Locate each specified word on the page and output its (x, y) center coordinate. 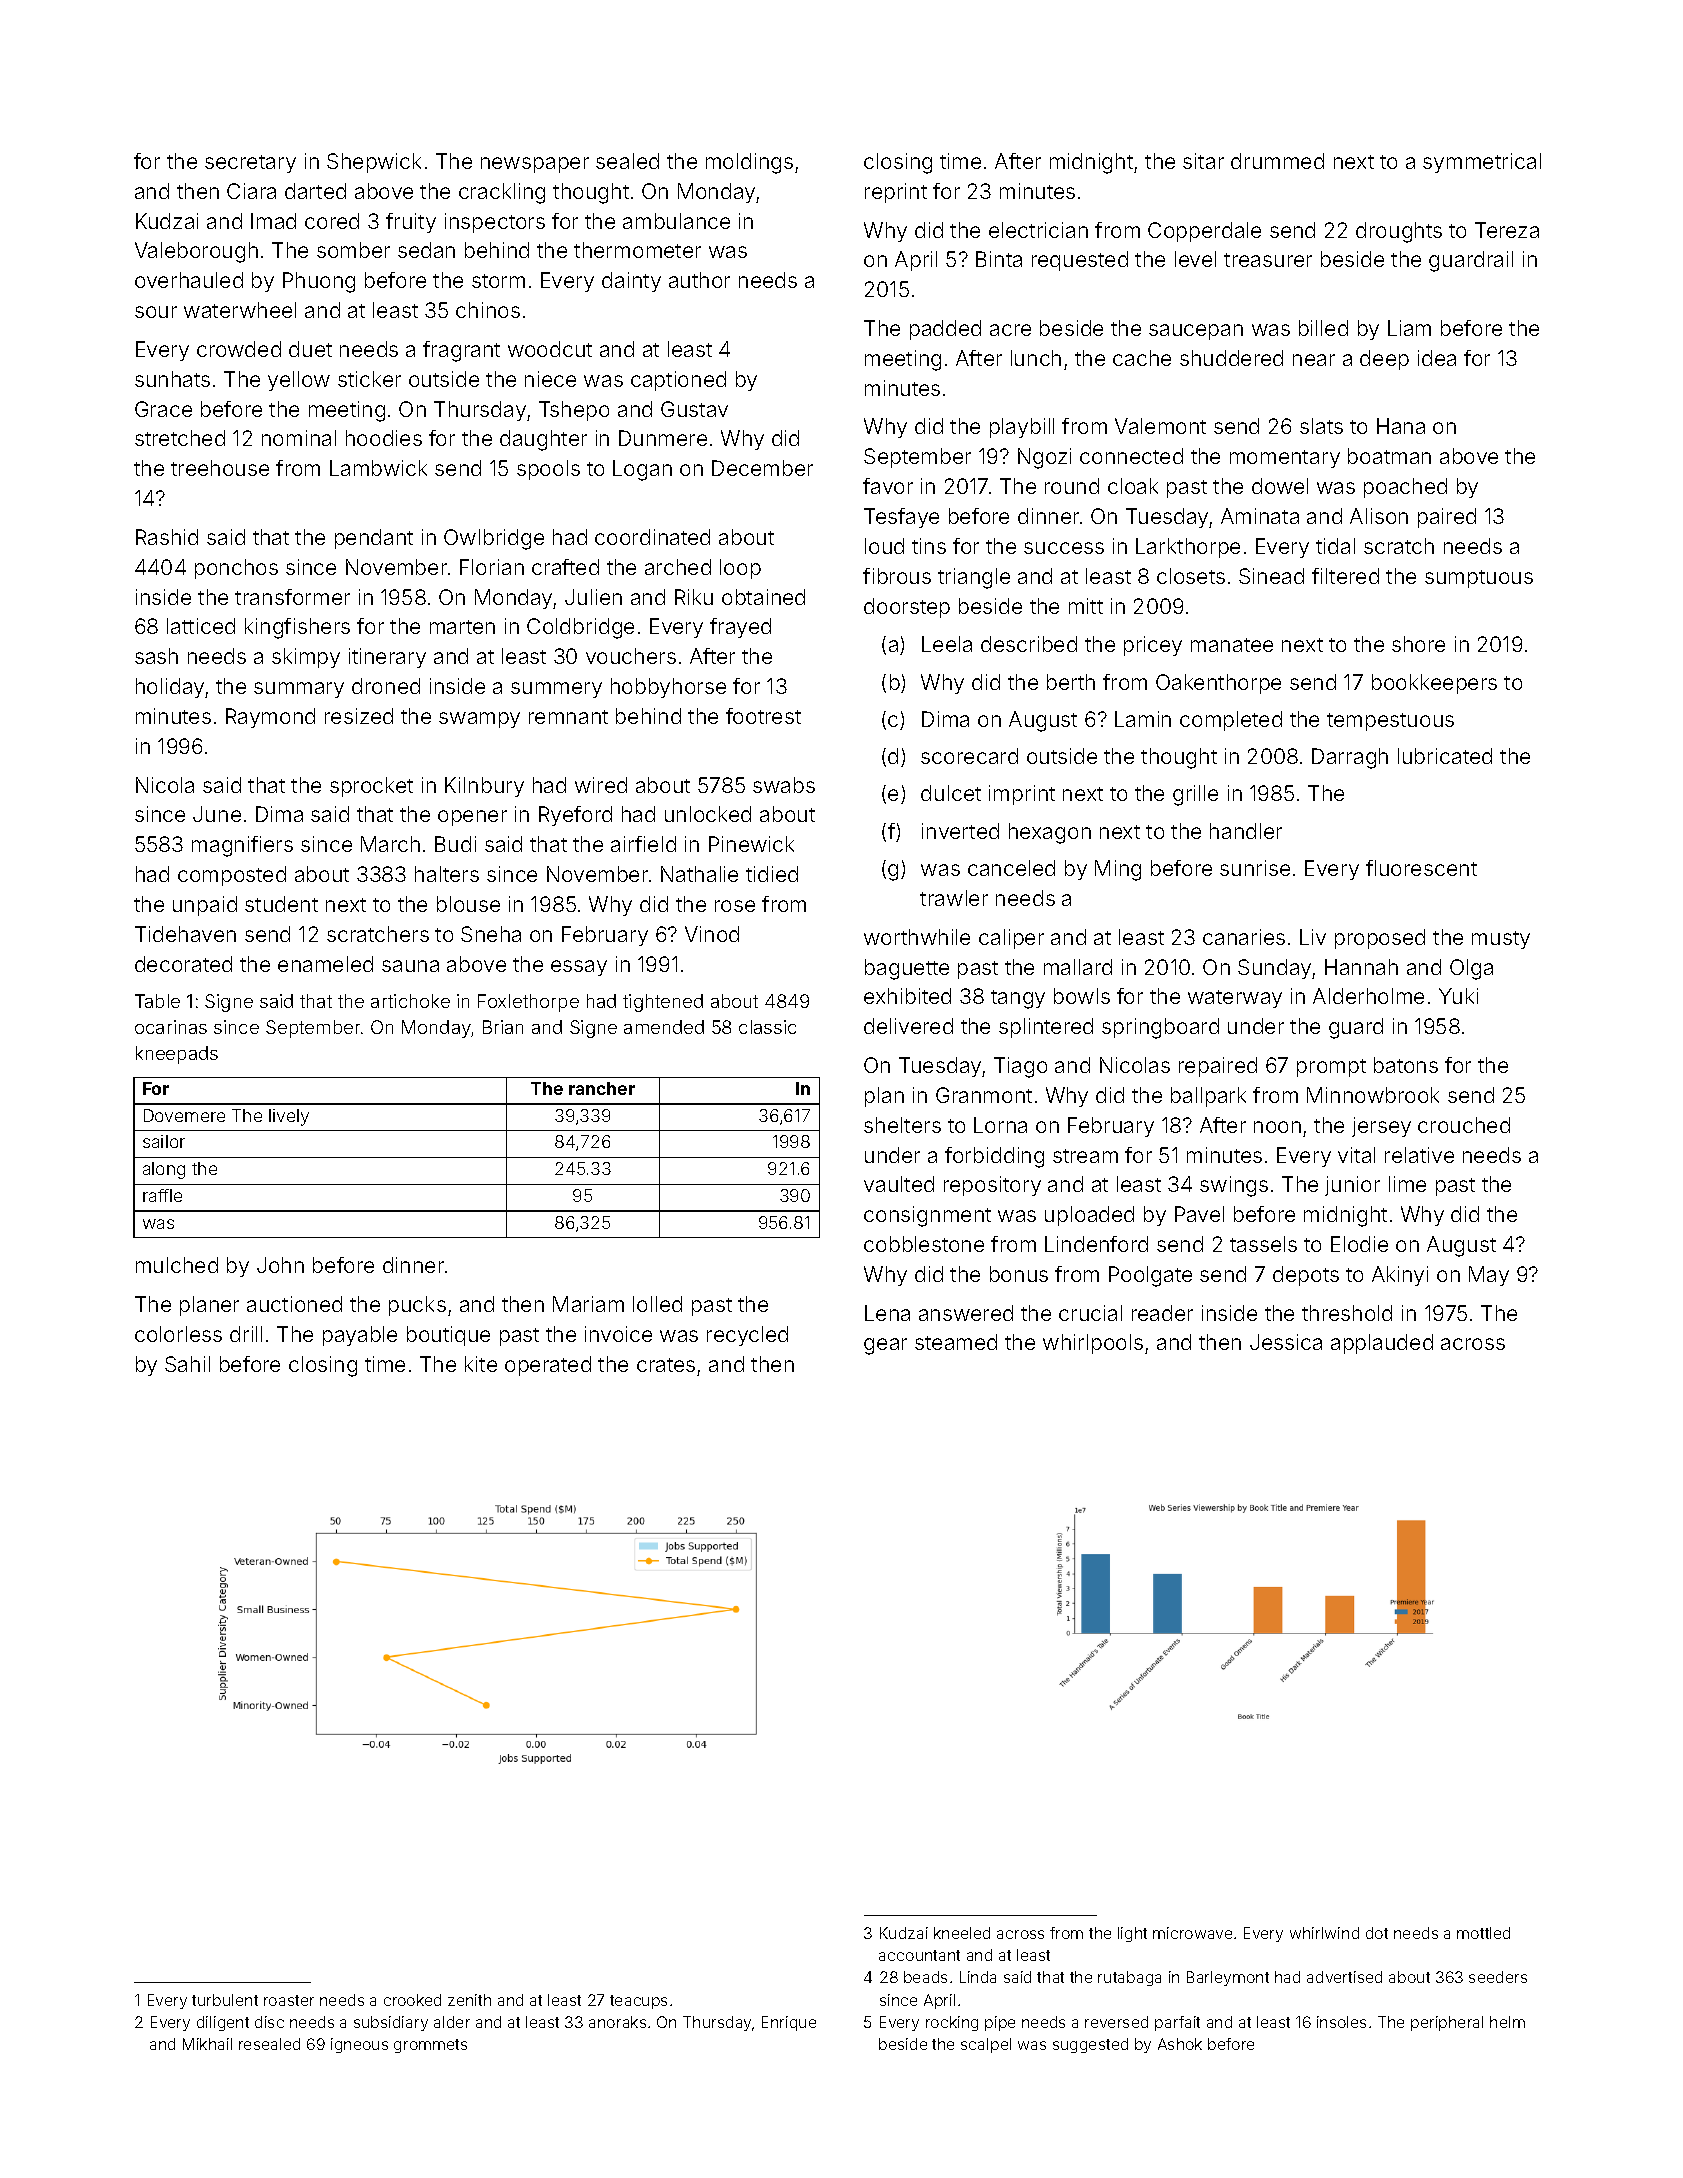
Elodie (1359, 1244)
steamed (956, 1342)
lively (289, 1117)
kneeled (962, 1933)
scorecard (969, 756)
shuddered (1231, 358)
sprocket (371, 787)
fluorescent (1421, 868)
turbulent (225, 2000)
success (1064, 548)
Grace (163, 409)
